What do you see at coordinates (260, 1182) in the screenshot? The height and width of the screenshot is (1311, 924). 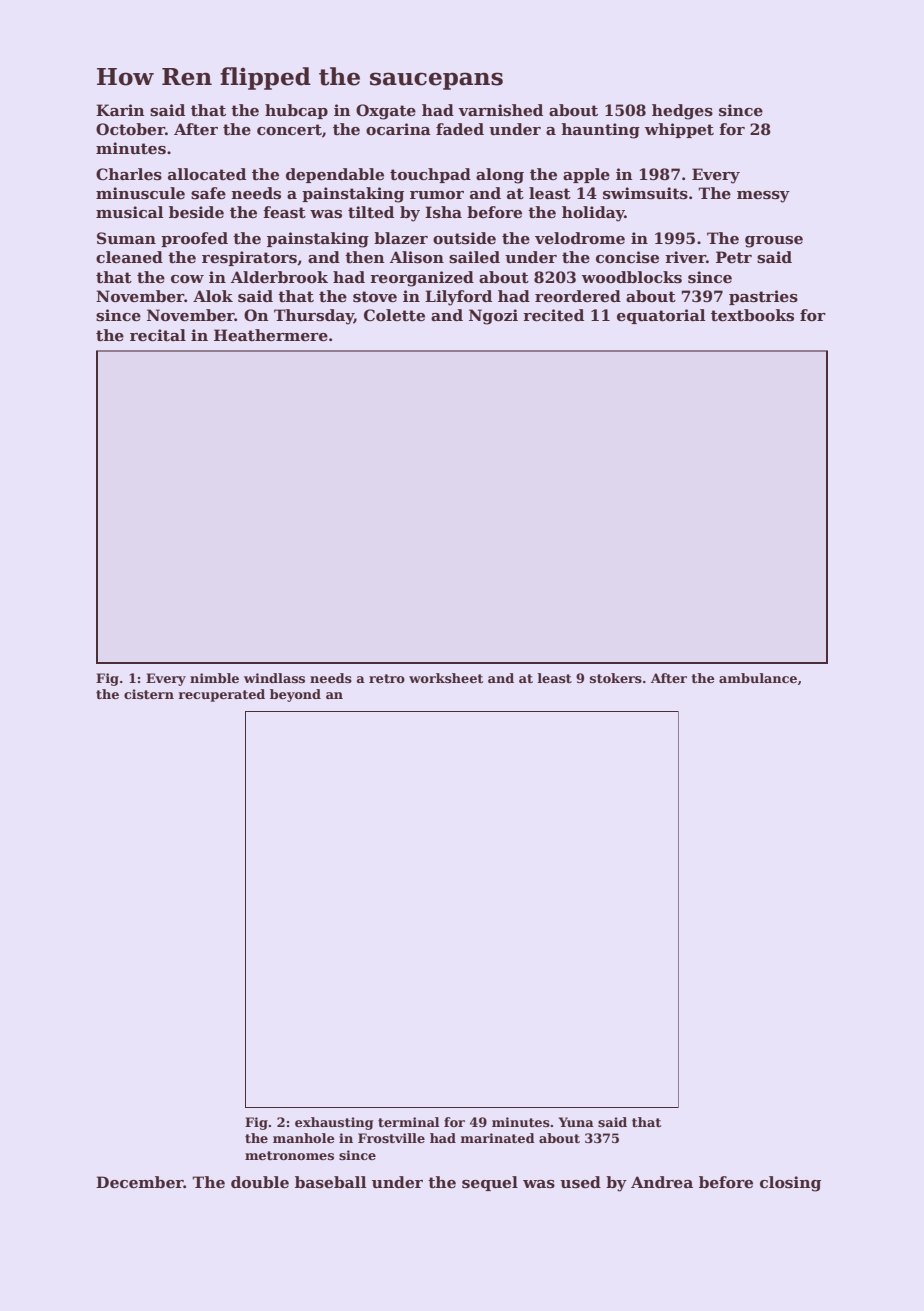 I see `double` at bounding box center [260, 1182].
